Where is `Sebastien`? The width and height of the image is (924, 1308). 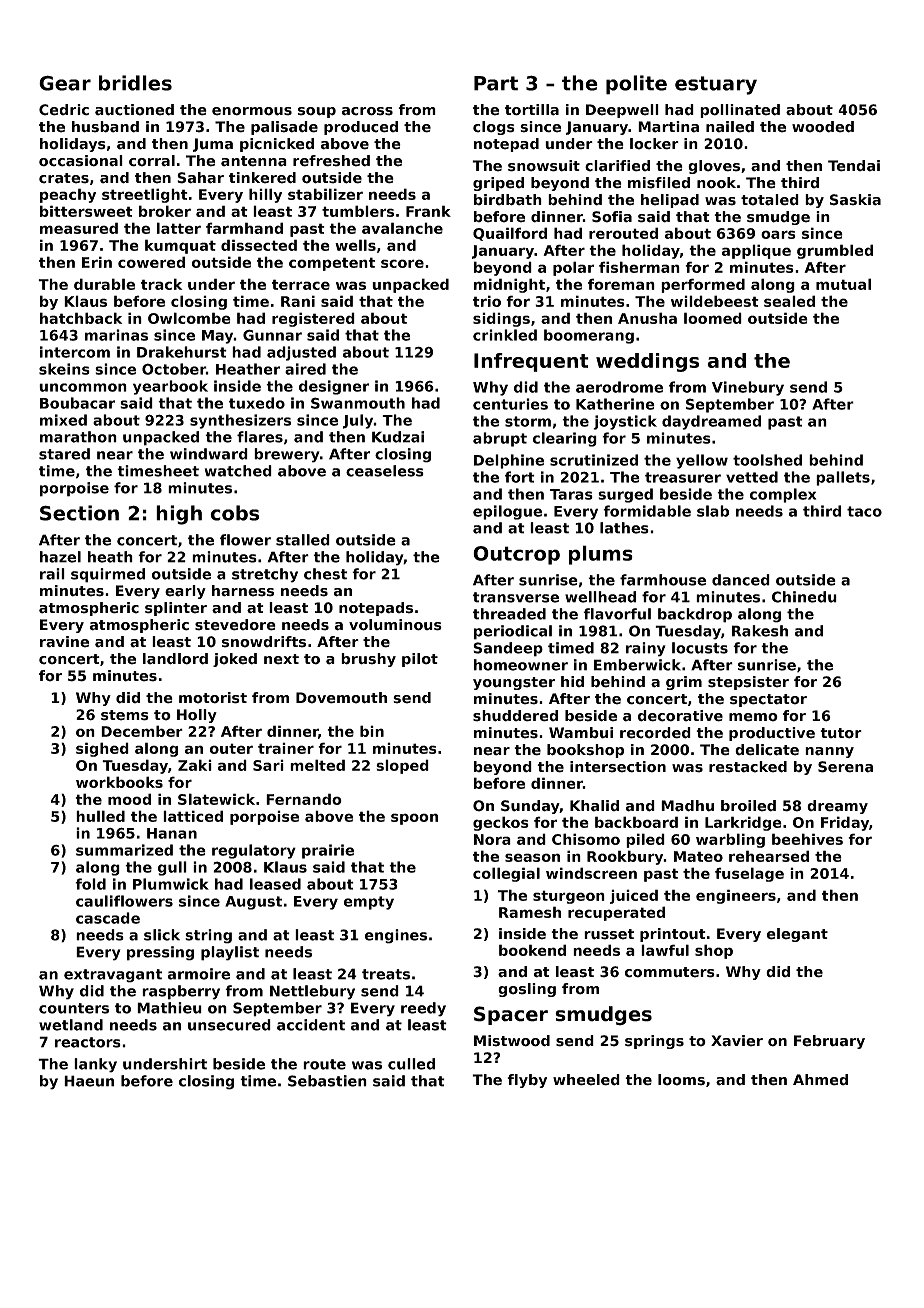 Sebastien is located at coordinates (327, 1081).
